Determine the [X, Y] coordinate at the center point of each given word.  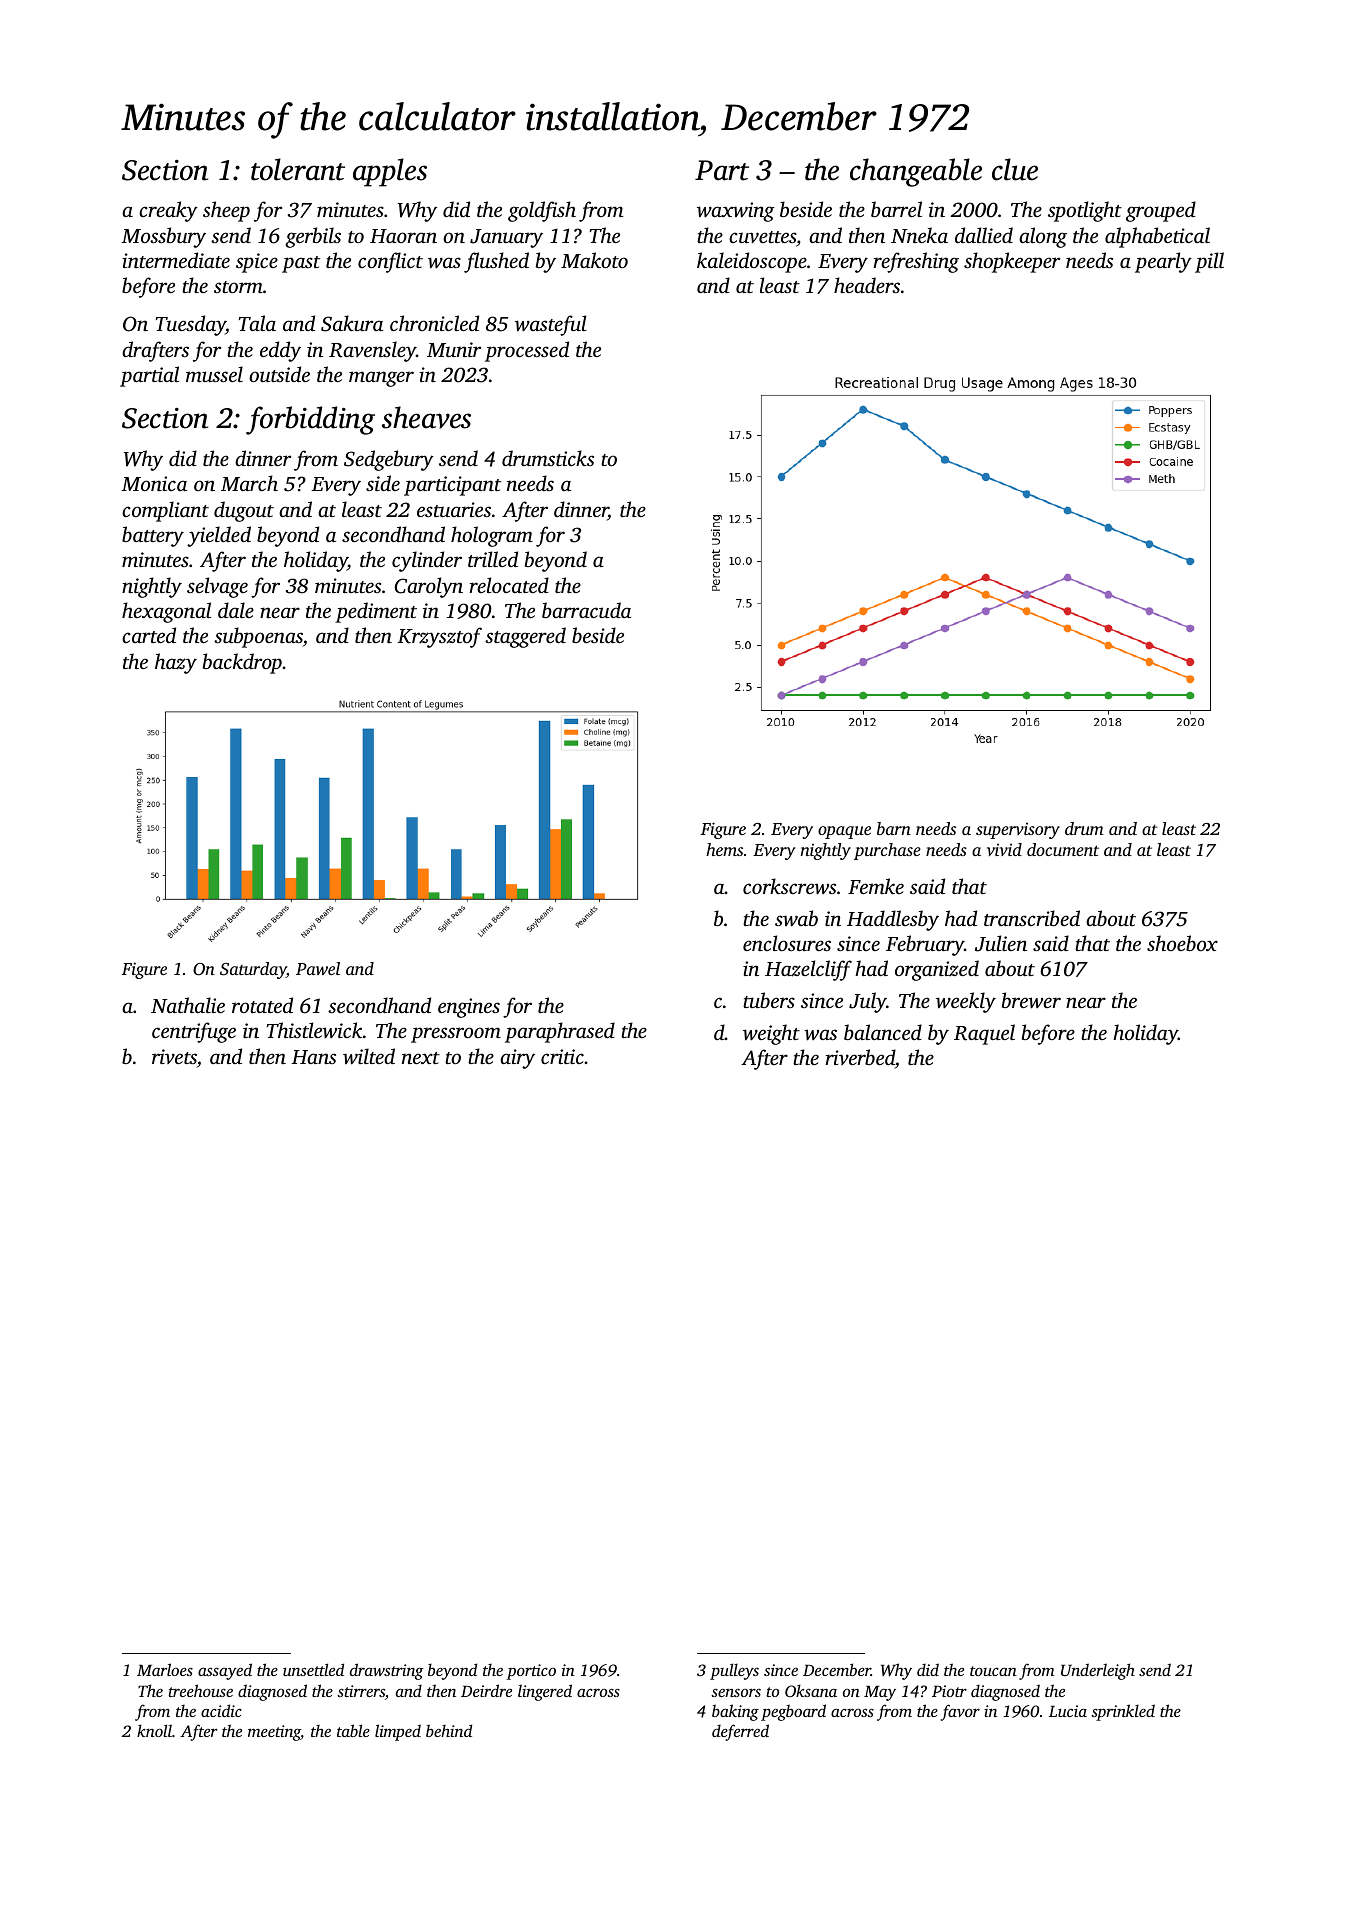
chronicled [434, 323]
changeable [916, 172]
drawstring [387, 1671]
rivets [174, 1056]
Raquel [984, 1034]
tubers [769, 1000]
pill [1209, 262]
